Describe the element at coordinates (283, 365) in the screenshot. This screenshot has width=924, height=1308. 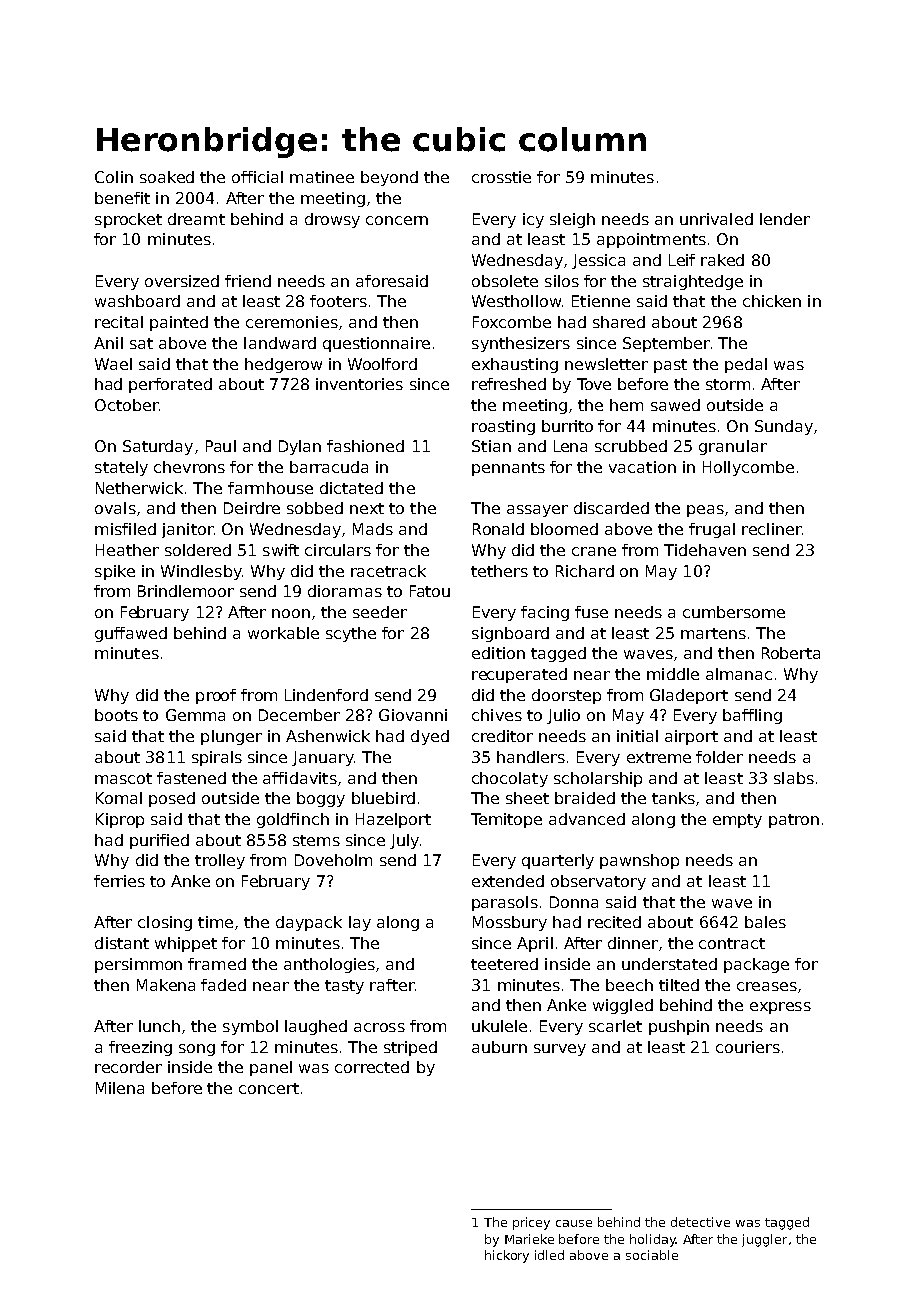
I see `hedgerow` at that location.
